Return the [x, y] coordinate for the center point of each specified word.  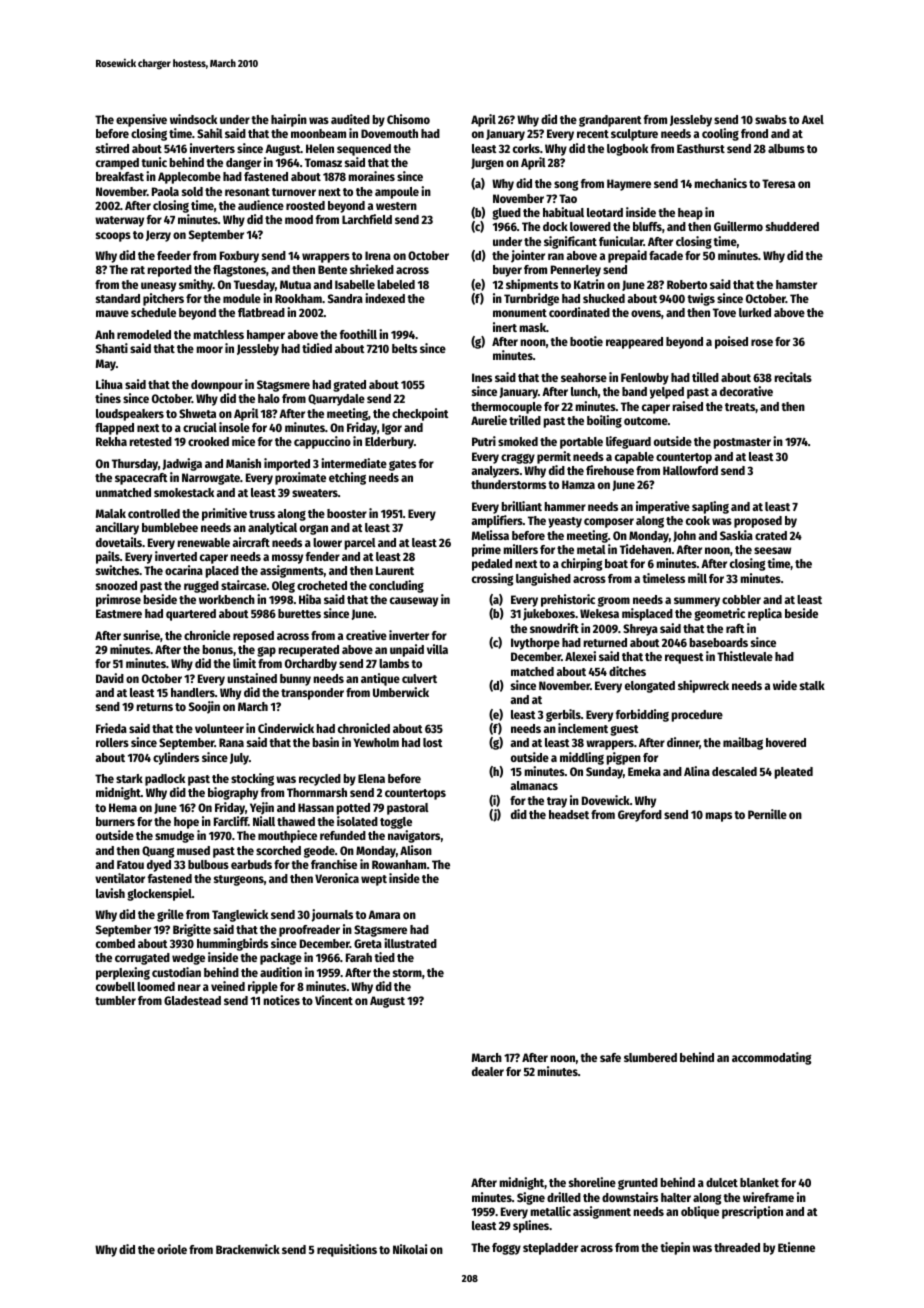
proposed [758, 522]
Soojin [204, 707]
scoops [113, 237]
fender [323, 556]
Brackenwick [248, 1249]
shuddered [792, 226]
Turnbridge [531, 299]
